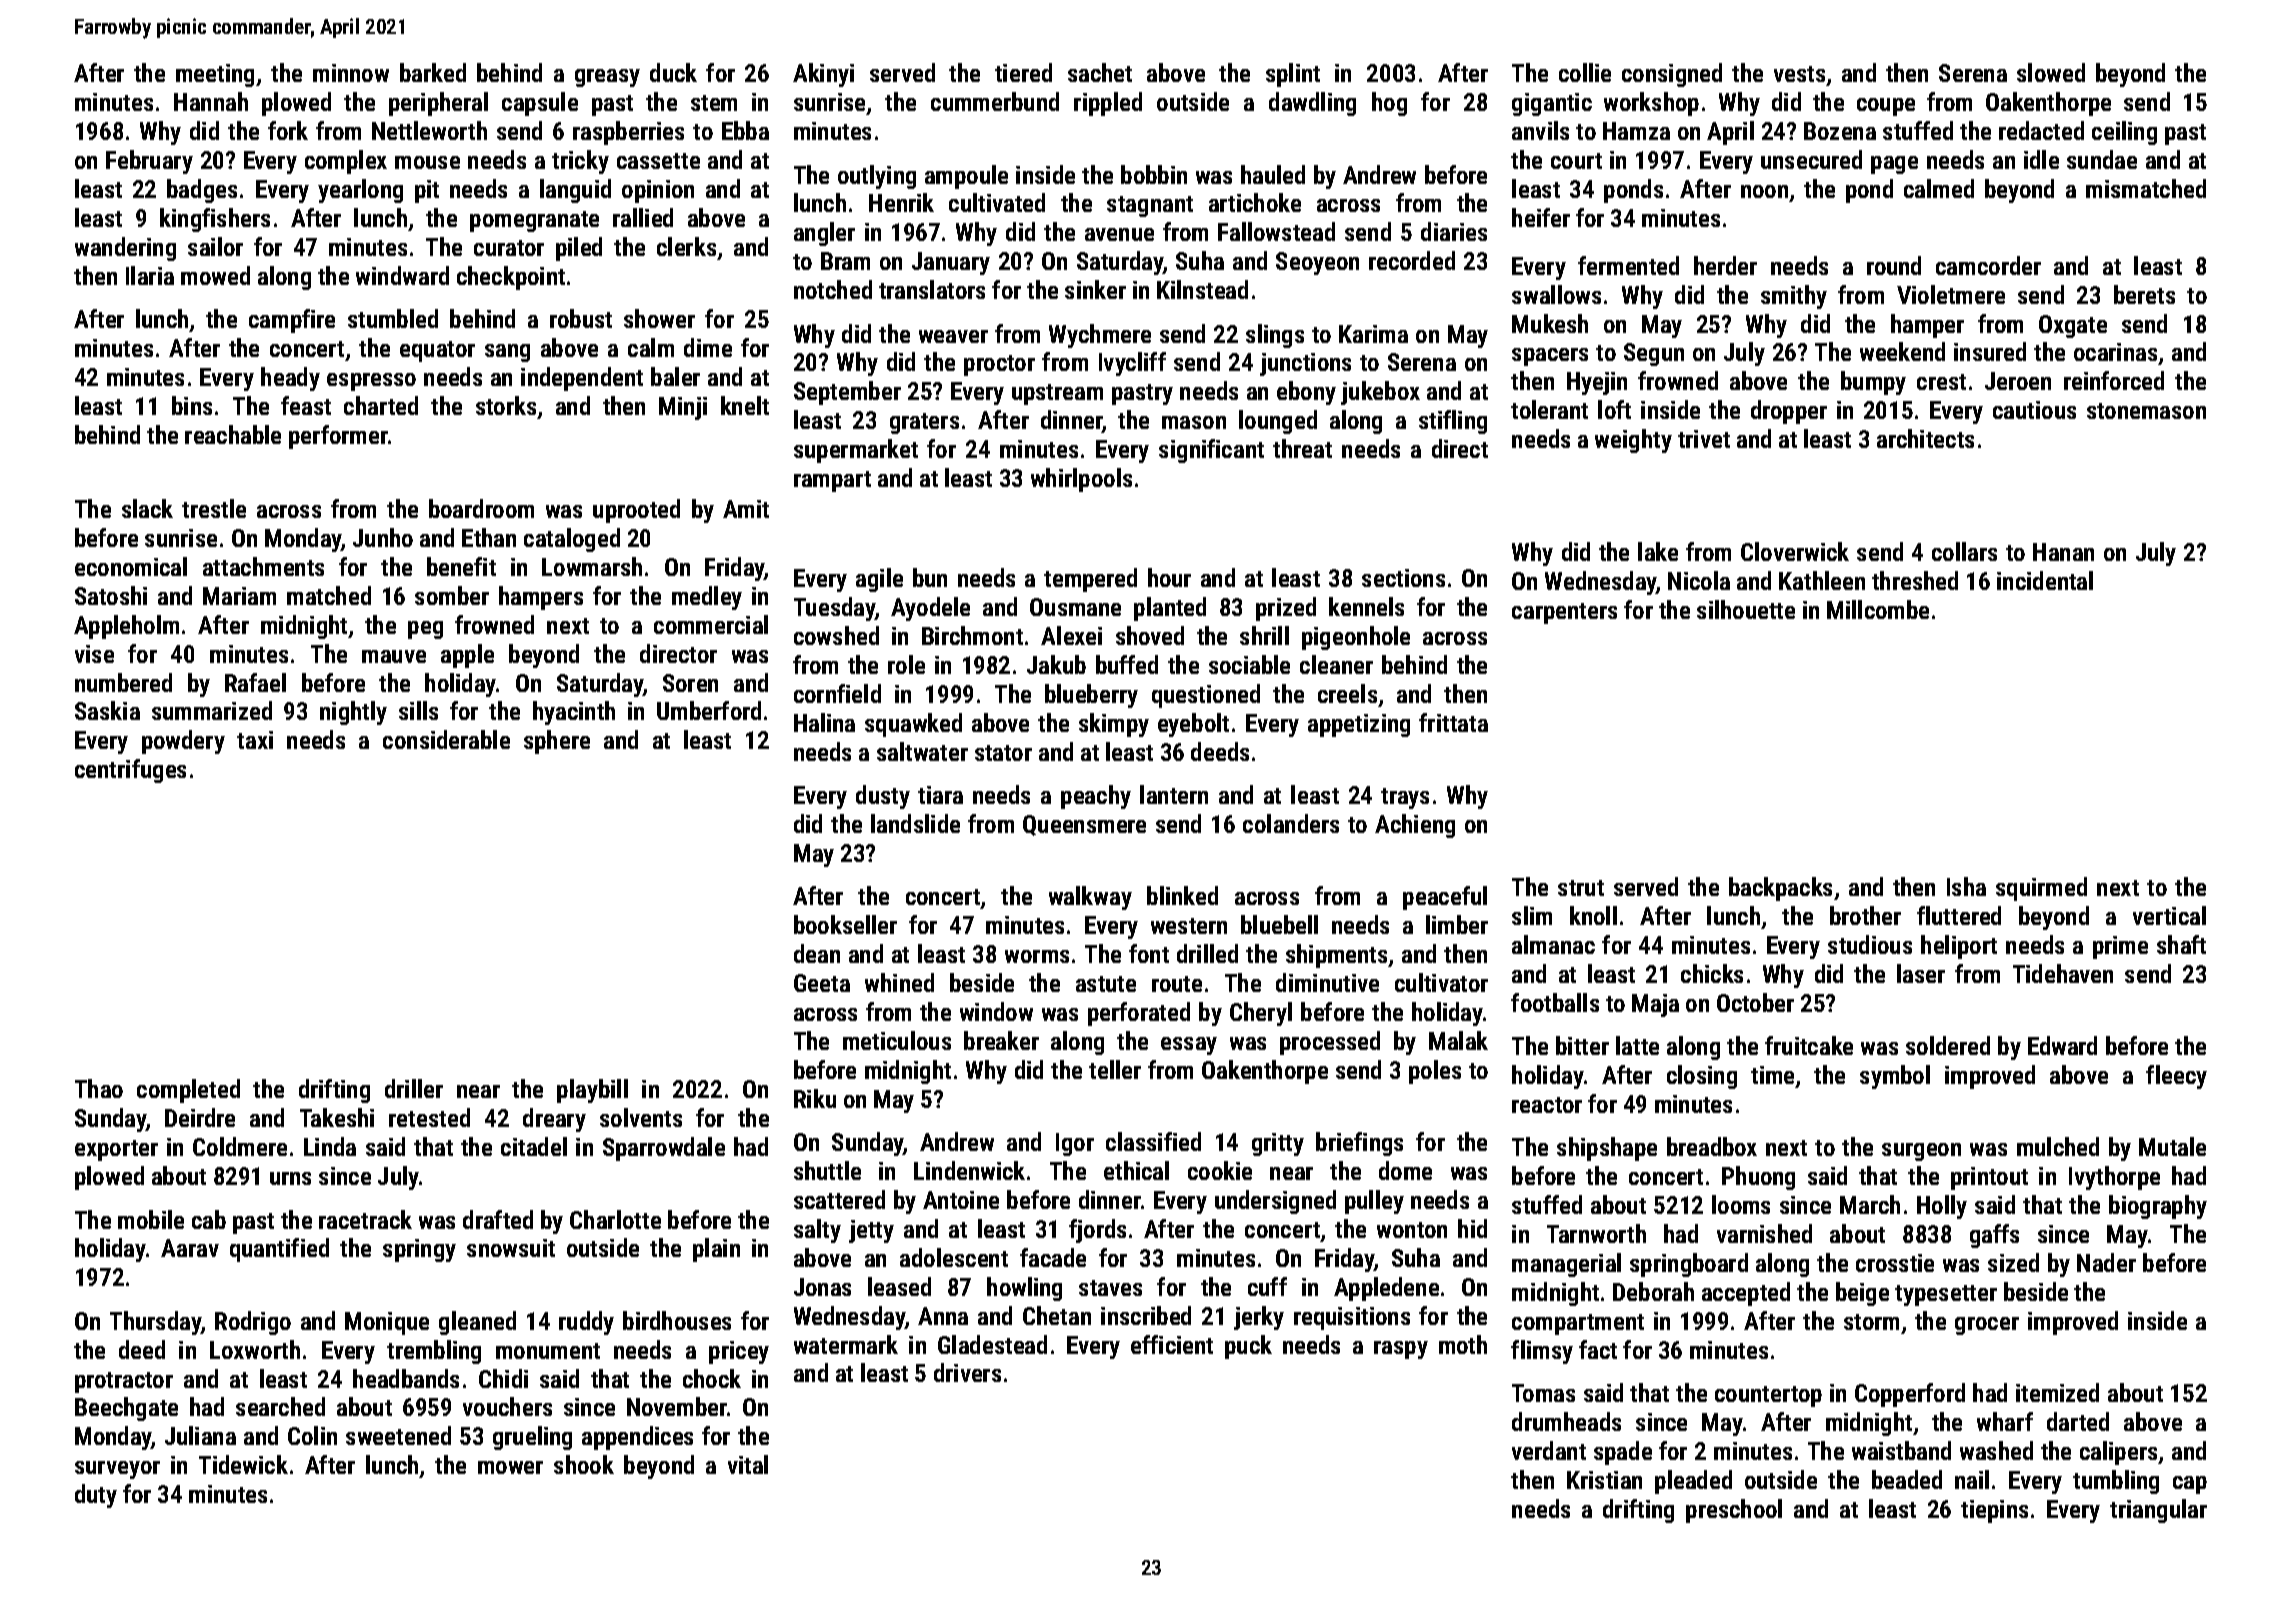 The width and height of the screenshot is (2282, 1614). Describe the element at coordinates (506, 405) in the screenshot. I see `storks` at that location.
